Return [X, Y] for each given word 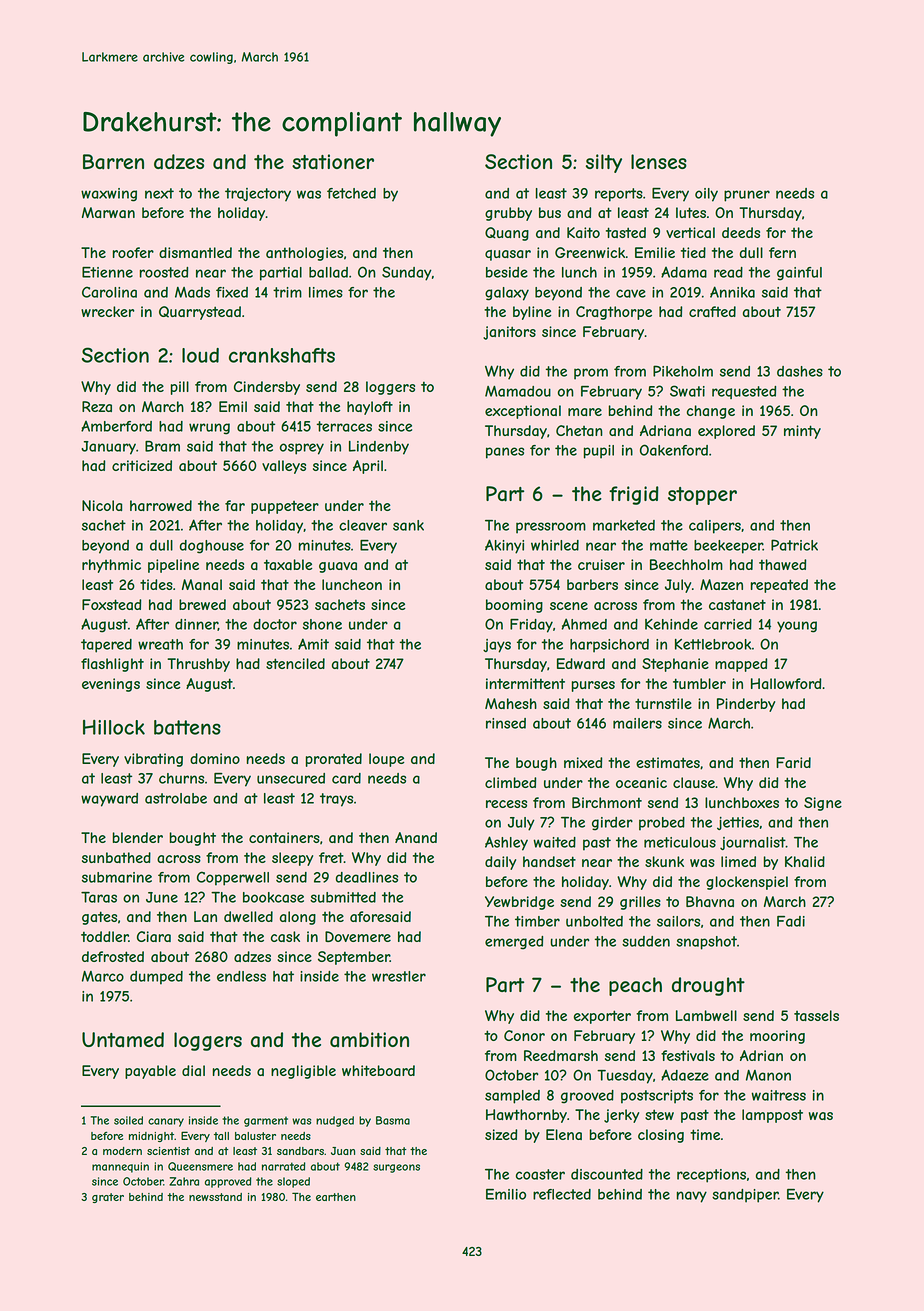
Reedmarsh [561, 1055]
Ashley [506, 843]
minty [802, 432]
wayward [109, 800]
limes [326, 292]
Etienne [107, 272]
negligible [303, 1072]
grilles [640, 903]
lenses [659, 161]
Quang [507, 234]
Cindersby [267, 388]
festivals [688, 1055]
